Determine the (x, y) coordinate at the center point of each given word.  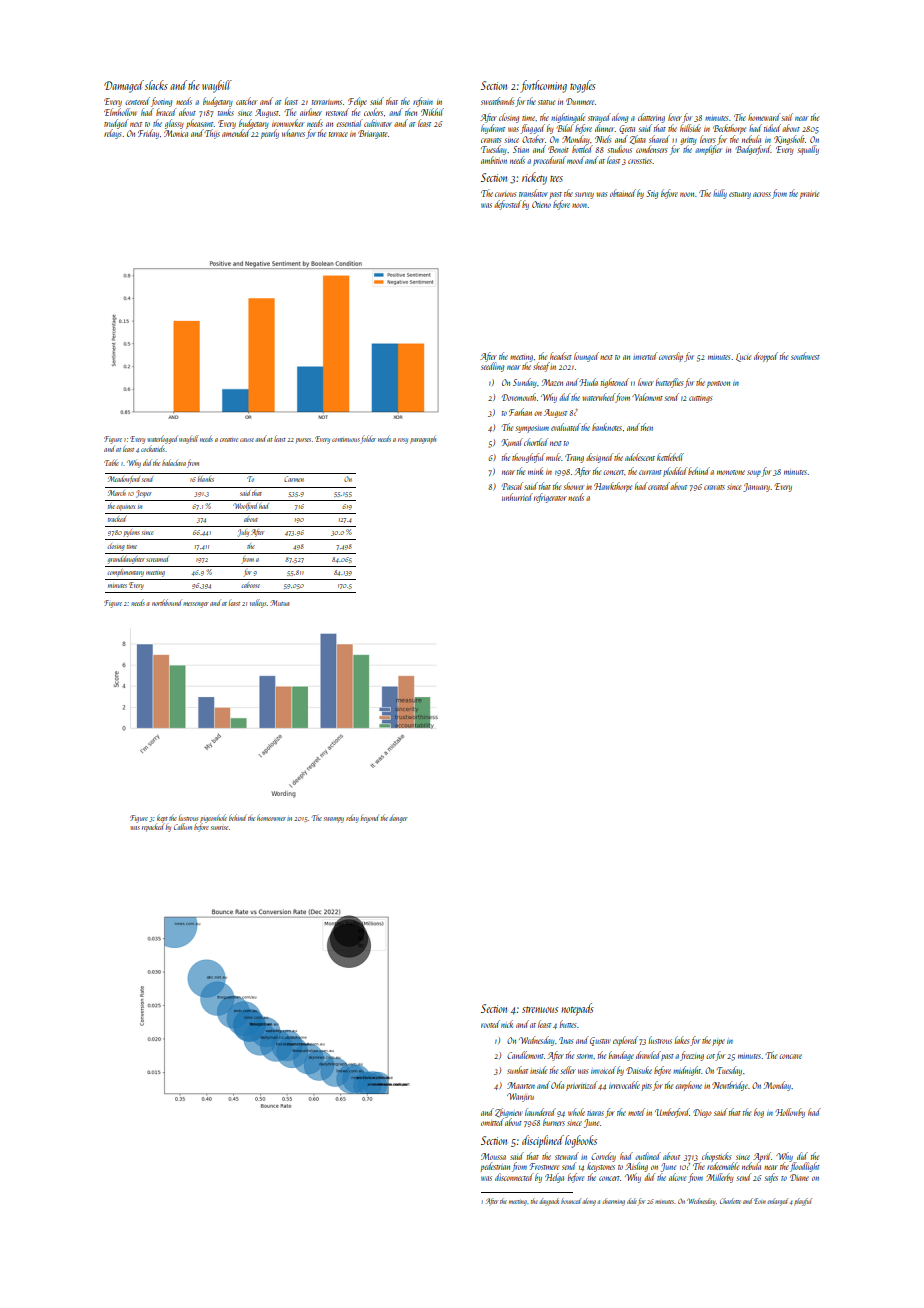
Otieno (541, 204)
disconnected (514, 1177)
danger (398, 818)
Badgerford (753, 150)
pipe (718, 1042)
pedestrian (495, 1167)
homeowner (271, 817)
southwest (805, 356)
